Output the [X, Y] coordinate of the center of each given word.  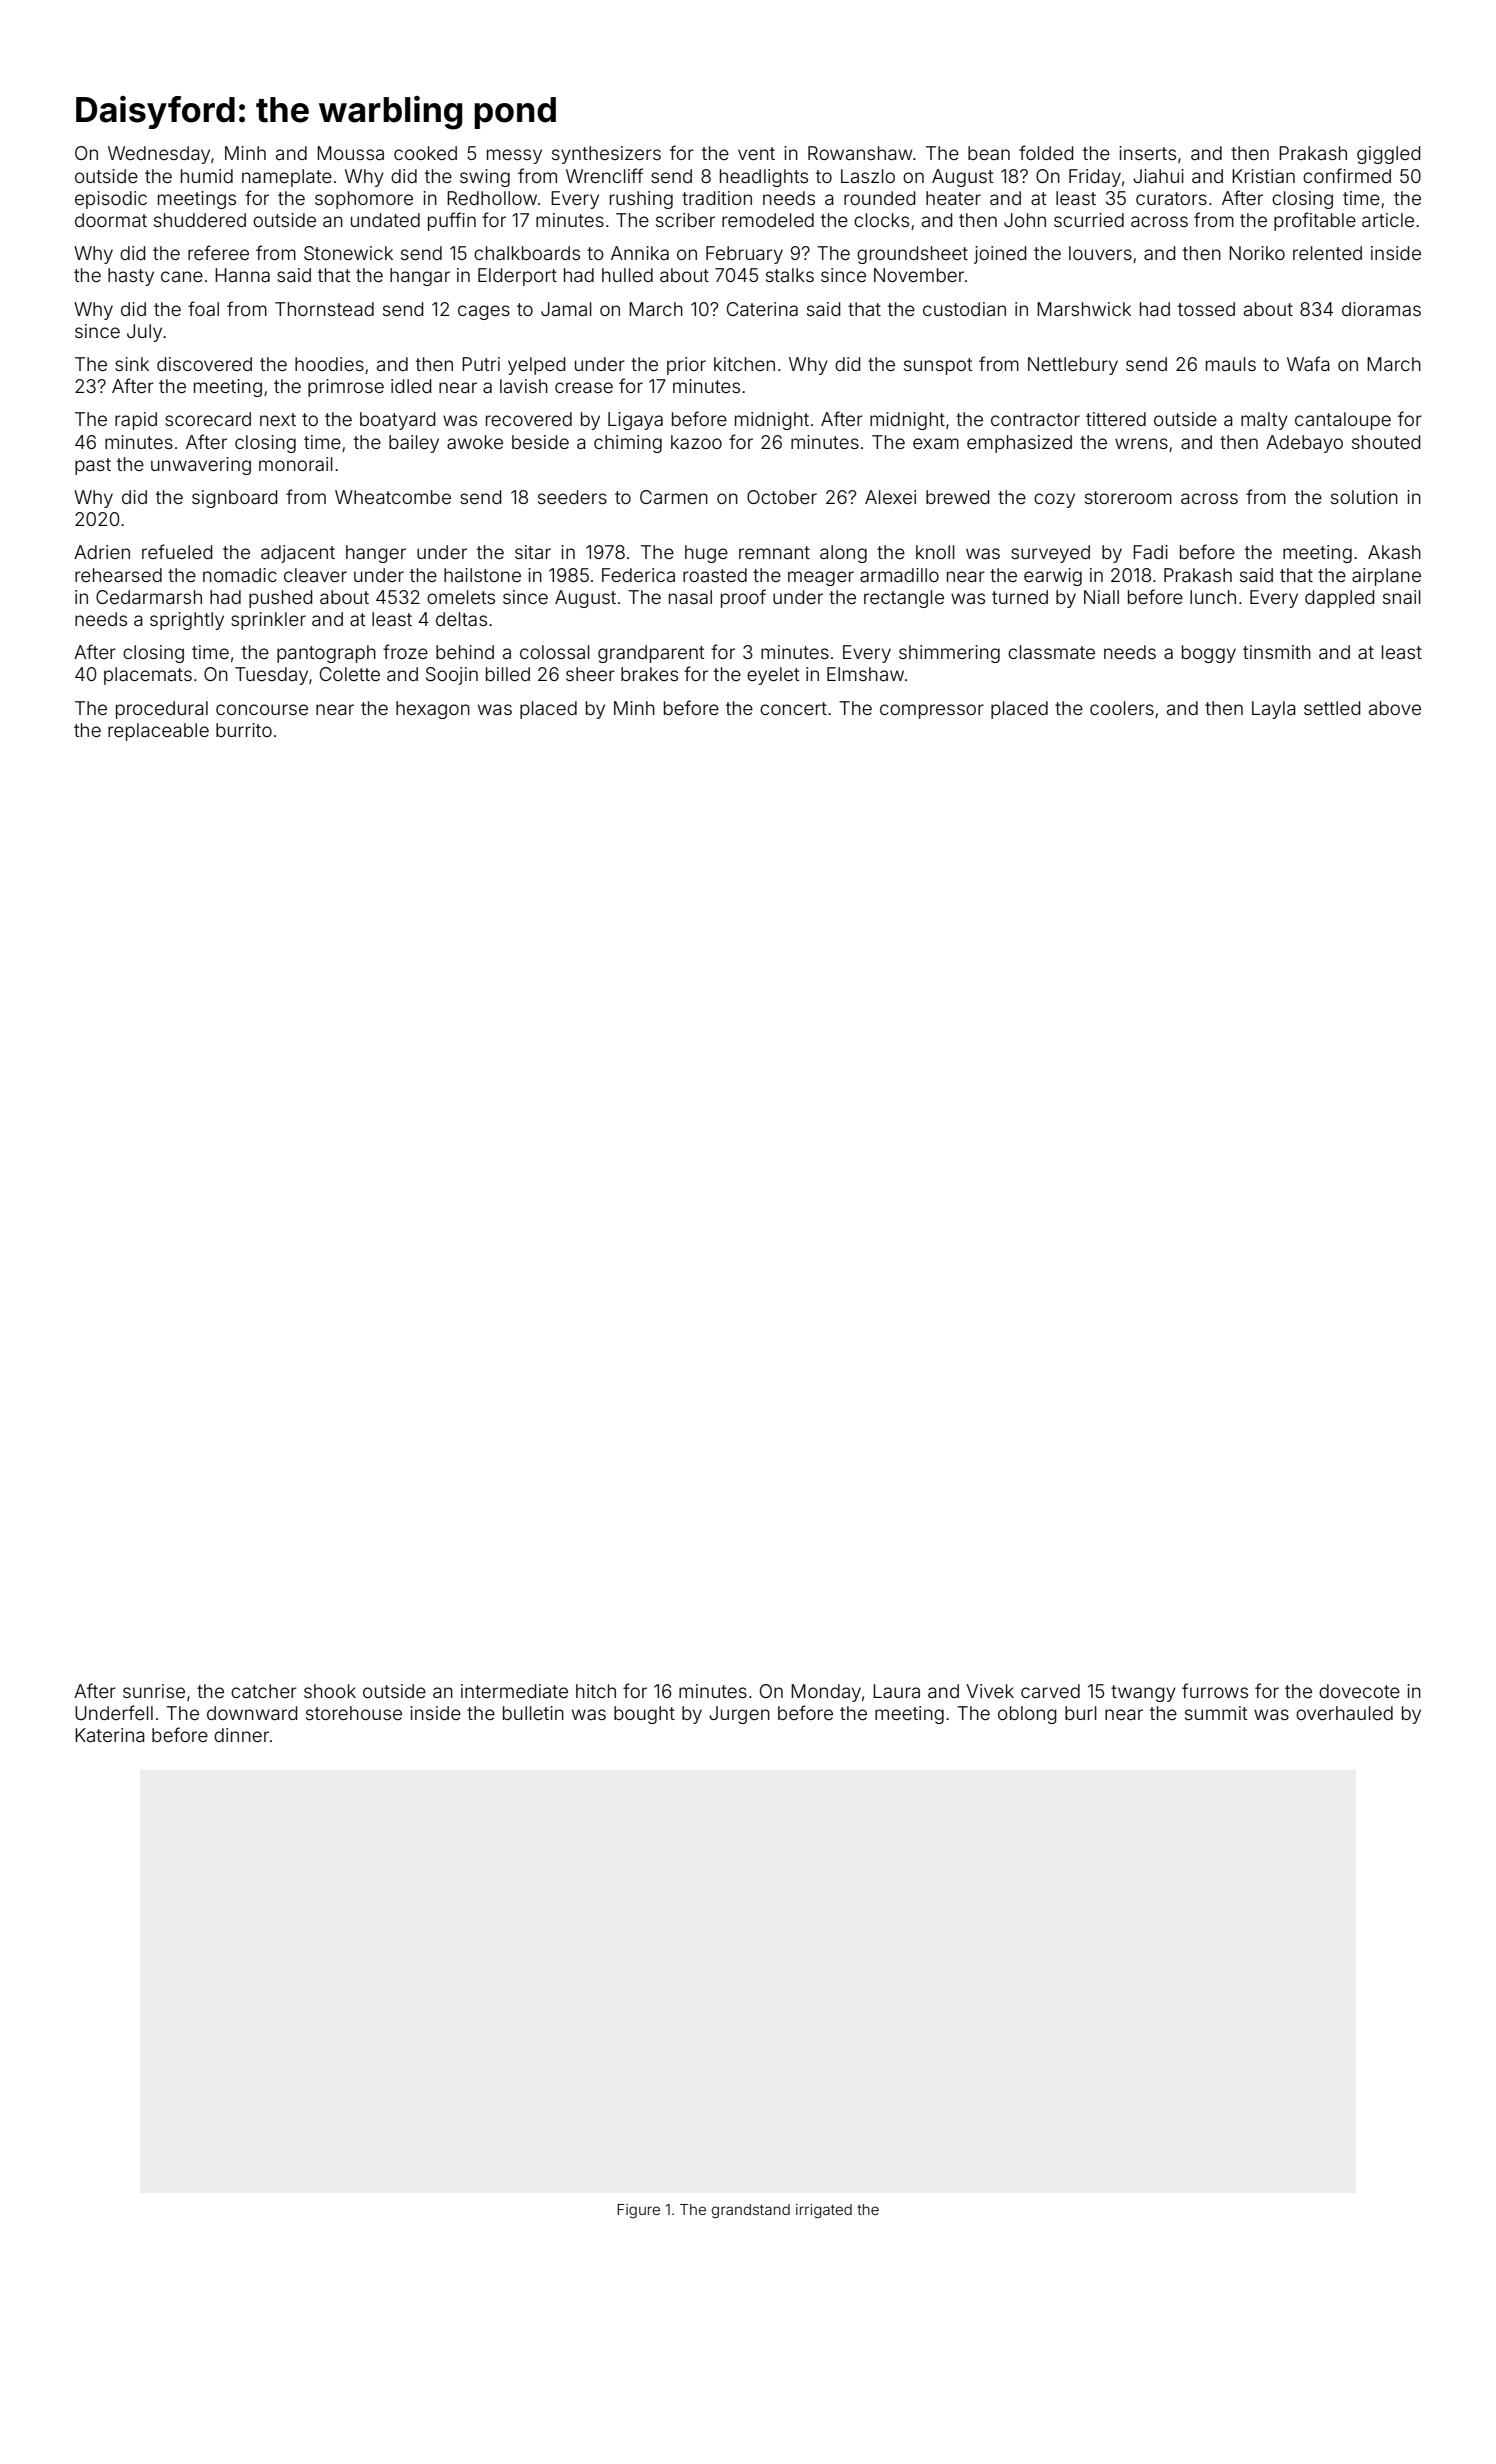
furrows [1215, 1690]
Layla [1274, 710]
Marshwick [1084, 309]
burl [1081, 1713]
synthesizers [606, 155]
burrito [244, 730]
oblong [1027, 1715]
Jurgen [739, 1715]
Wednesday [159, 155]
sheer [590, 674]
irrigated [824, 2211]
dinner [241, 1735]
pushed [280, 599]
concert [793, 708]
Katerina [110, 1735]
